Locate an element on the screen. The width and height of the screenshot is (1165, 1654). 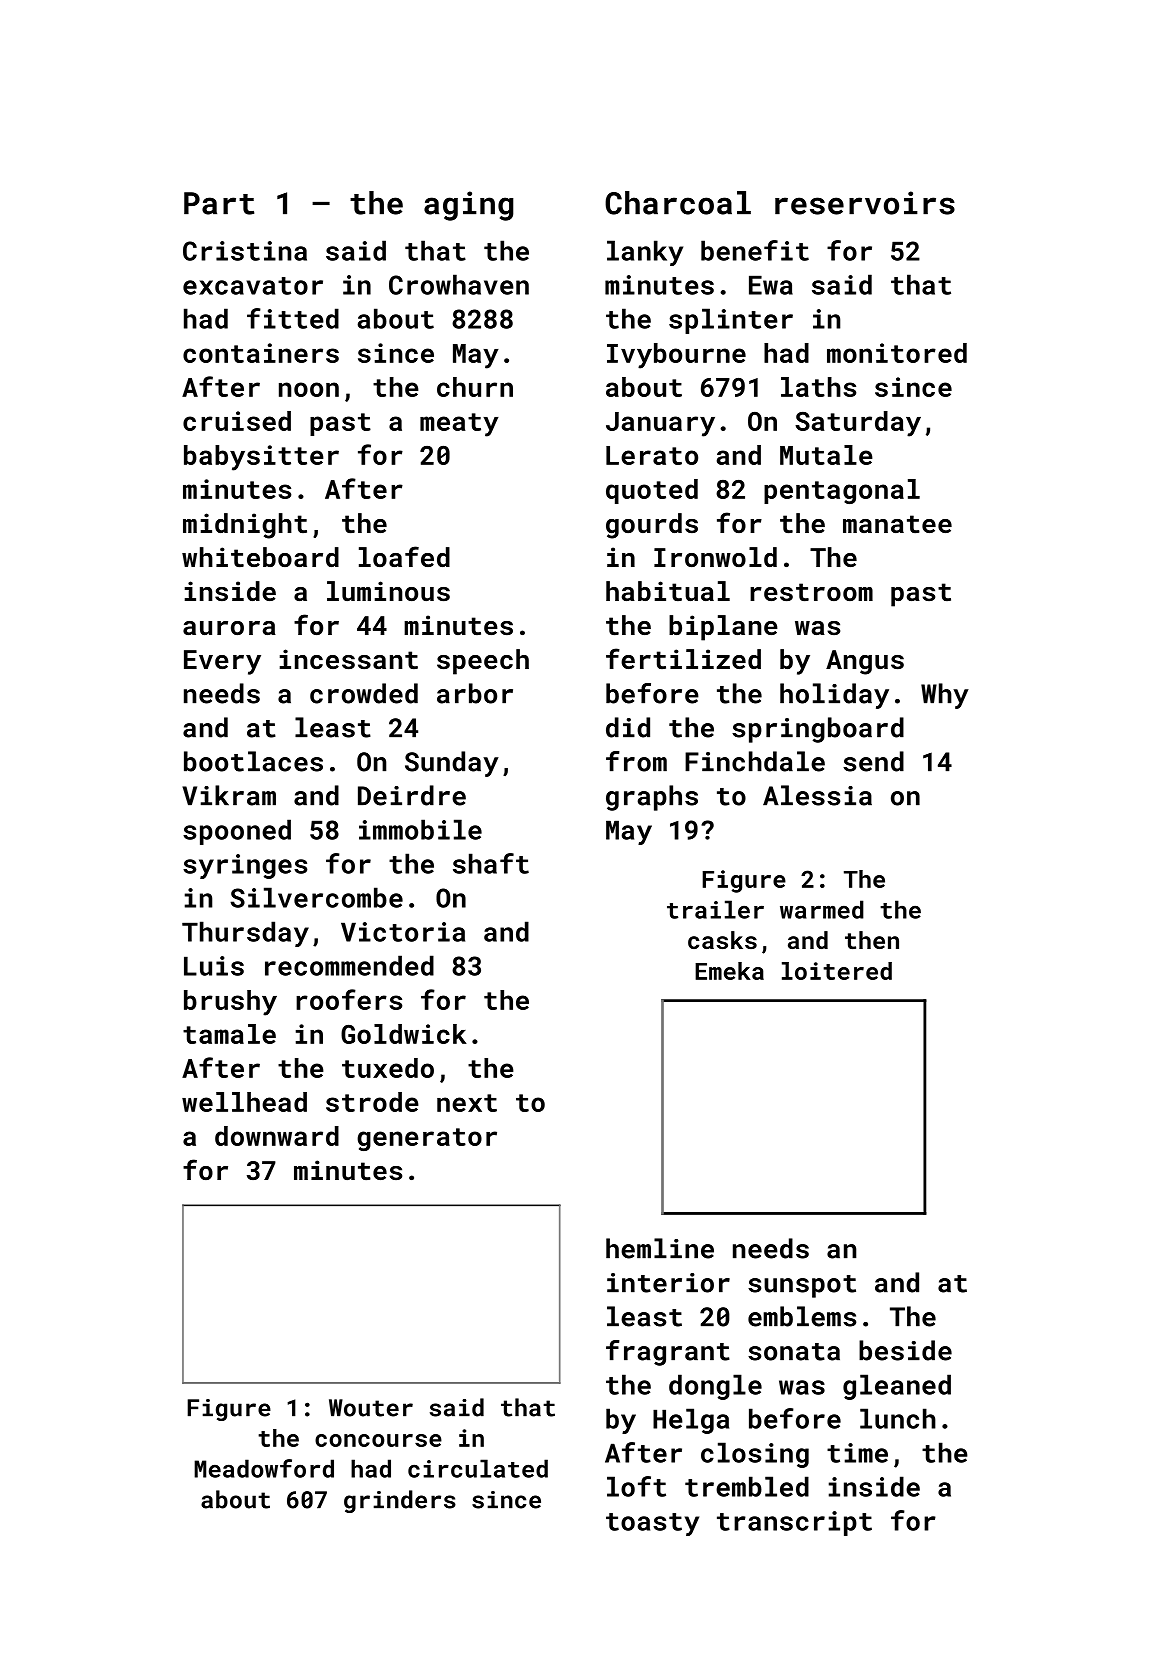
Part is located at coordinates (219, 203).
